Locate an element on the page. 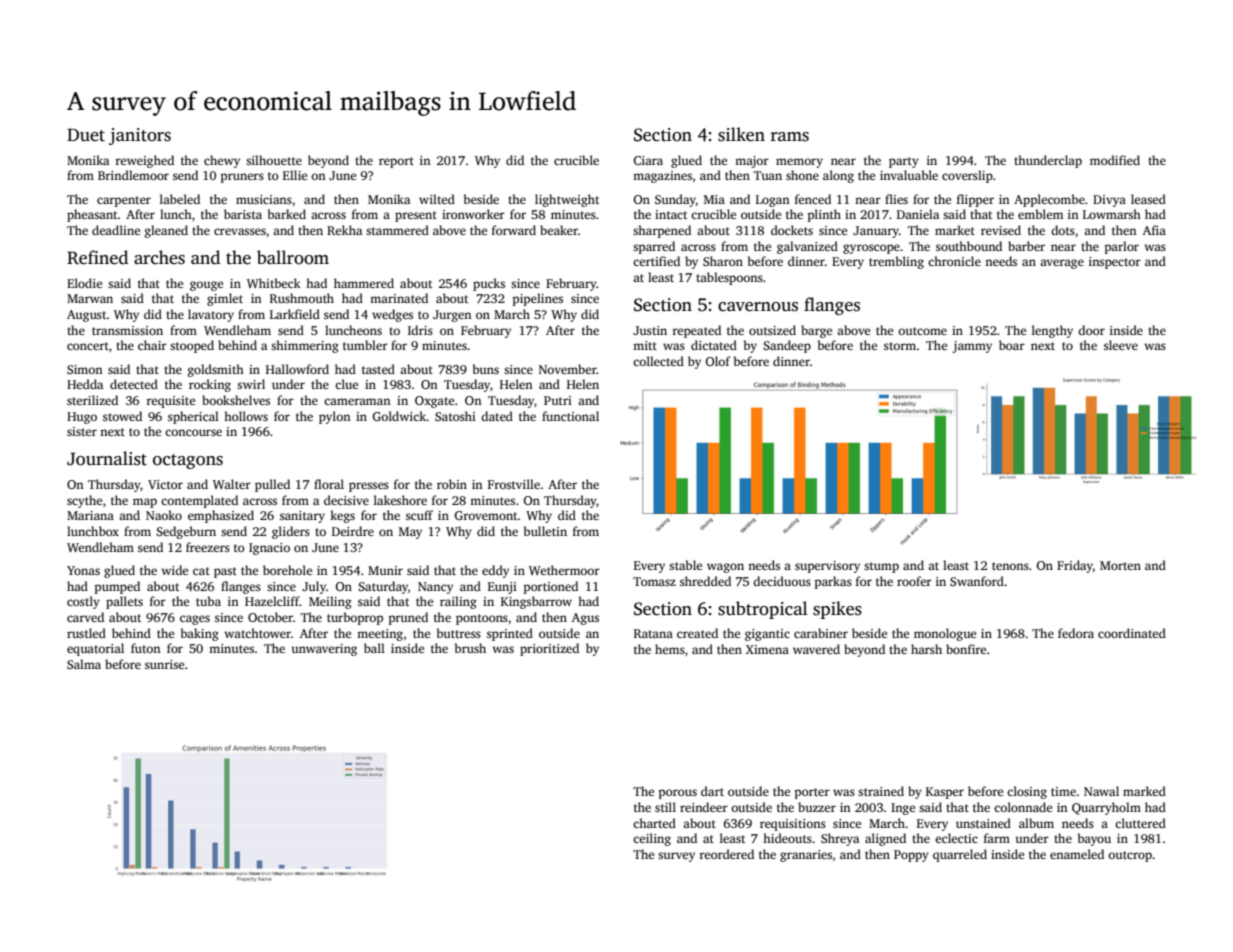  borehole is located at coordinates (287, 570).
